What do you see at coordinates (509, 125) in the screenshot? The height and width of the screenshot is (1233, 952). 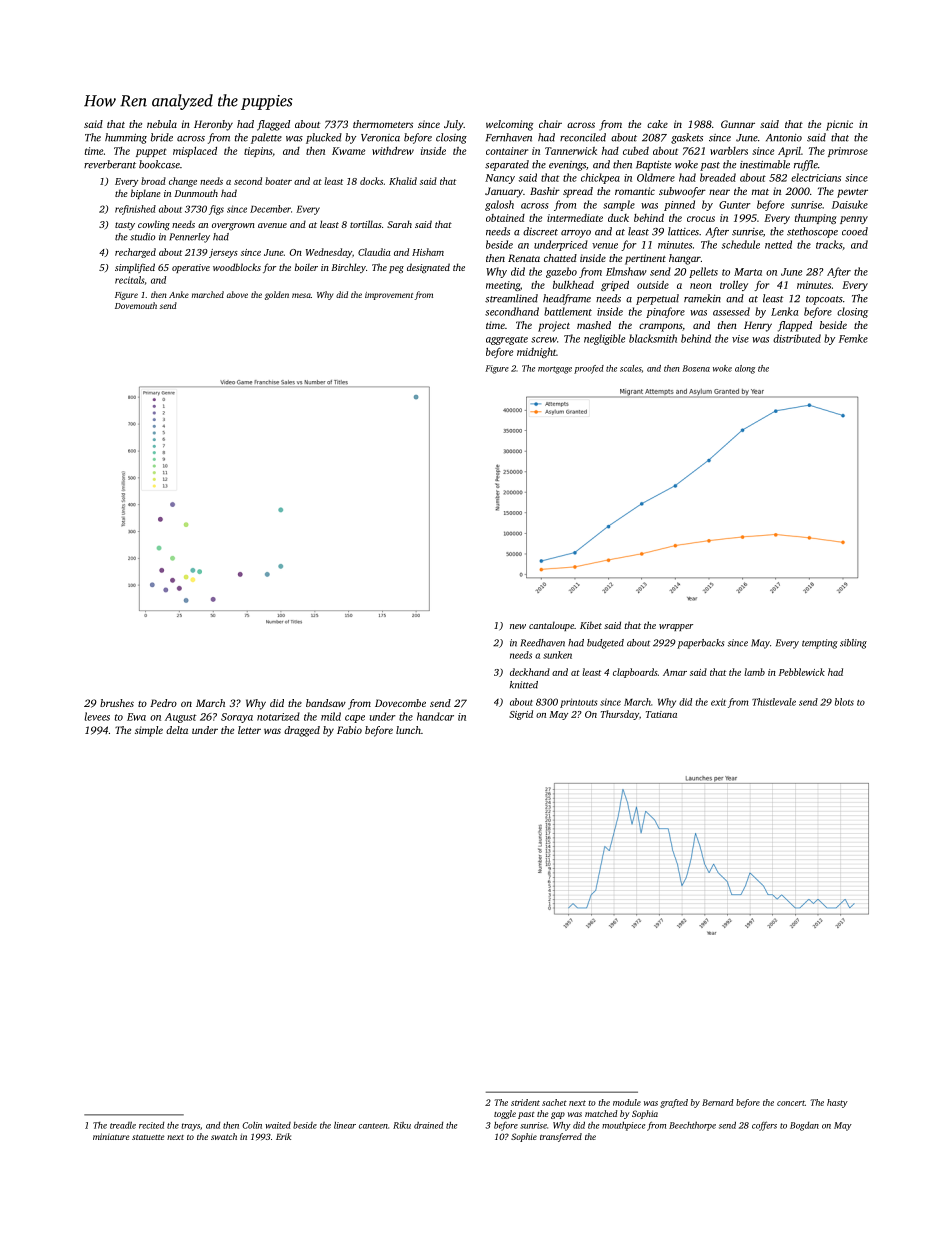 I see `welcoming` at bounding box center [509, 125].
